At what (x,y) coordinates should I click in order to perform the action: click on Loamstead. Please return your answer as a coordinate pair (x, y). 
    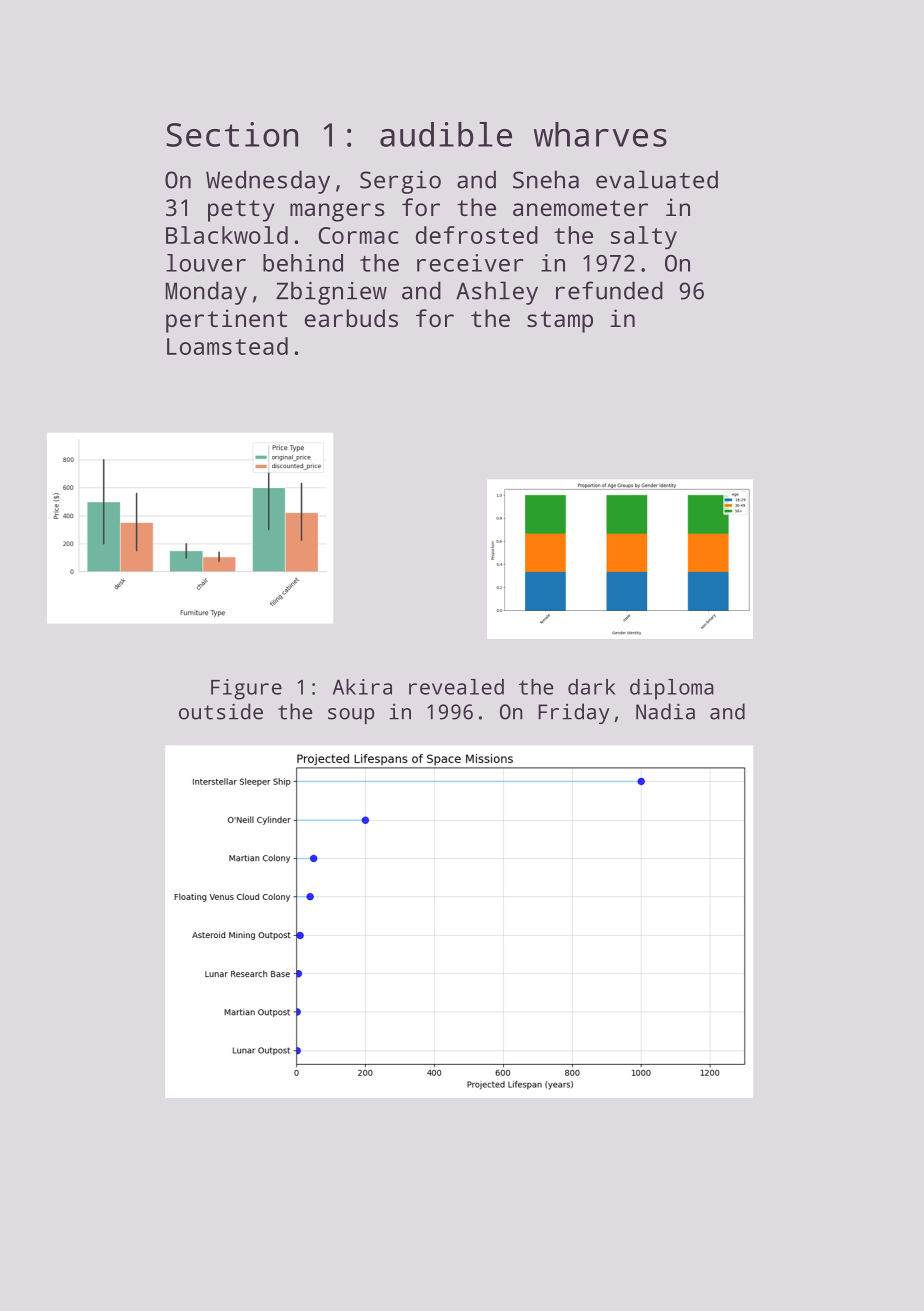
    Looking at the image, I should click on (227, 346).
